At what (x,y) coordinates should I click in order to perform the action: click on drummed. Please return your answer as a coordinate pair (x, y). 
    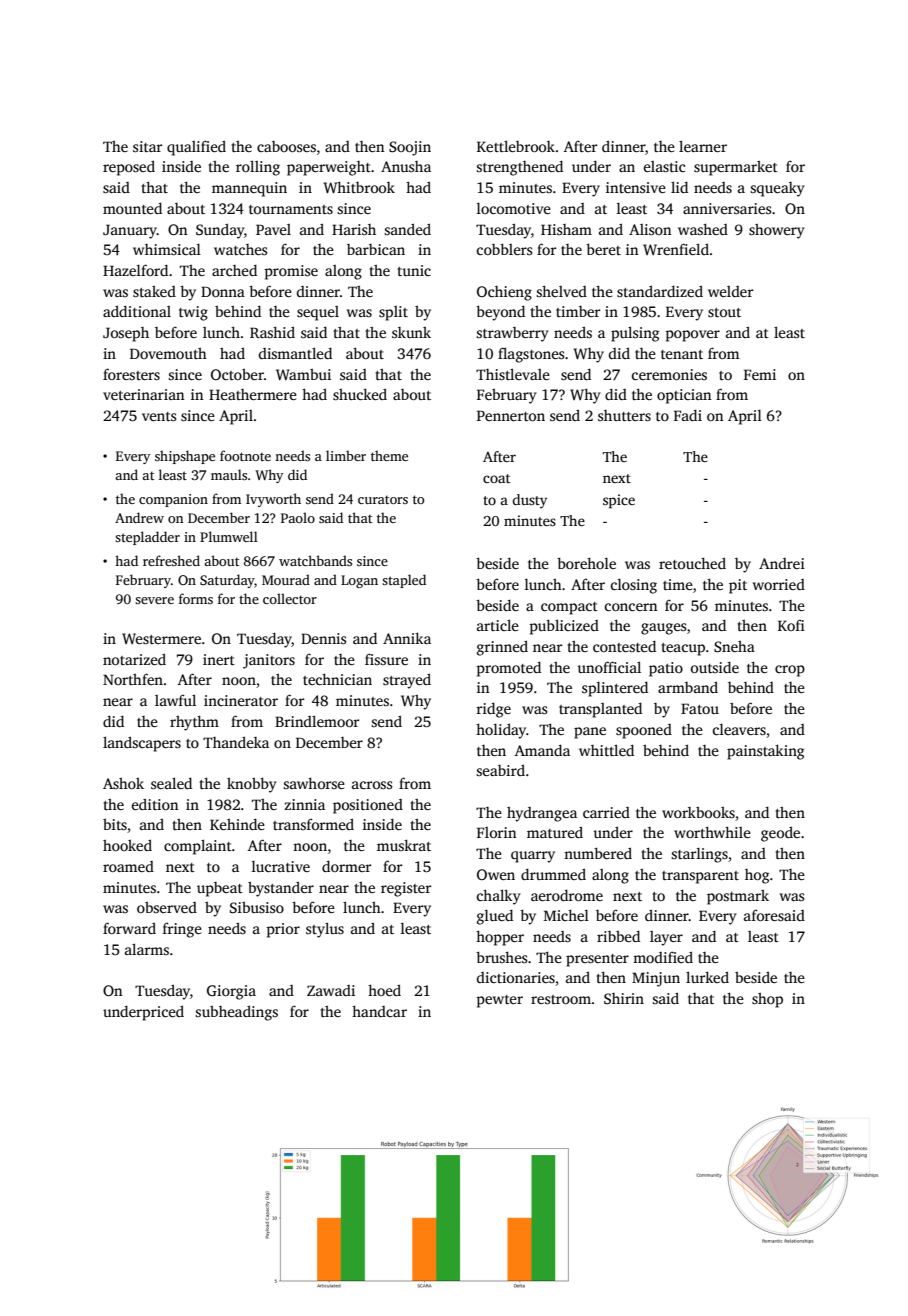
    Looking at the image, I should click on (553, 874).
